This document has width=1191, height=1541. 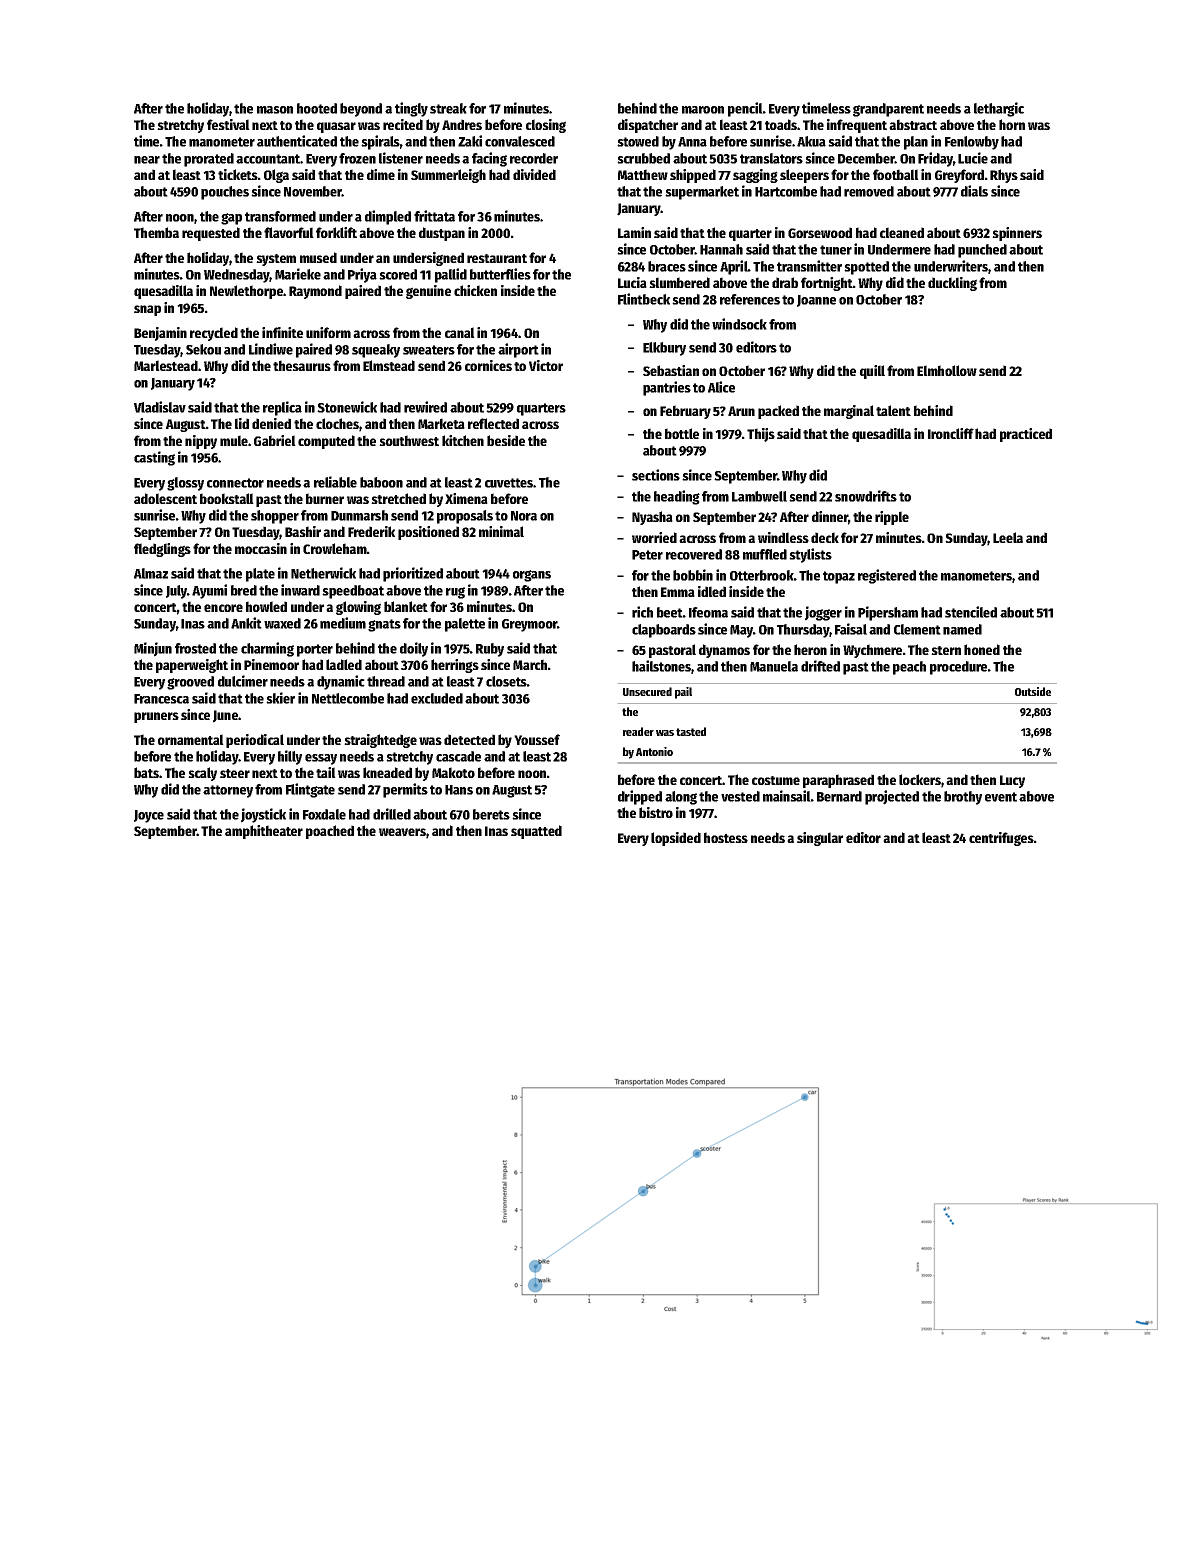 What do you see at coordinates (267, 649) in the document?
I see `charming` at bounding box center [267, 649].
